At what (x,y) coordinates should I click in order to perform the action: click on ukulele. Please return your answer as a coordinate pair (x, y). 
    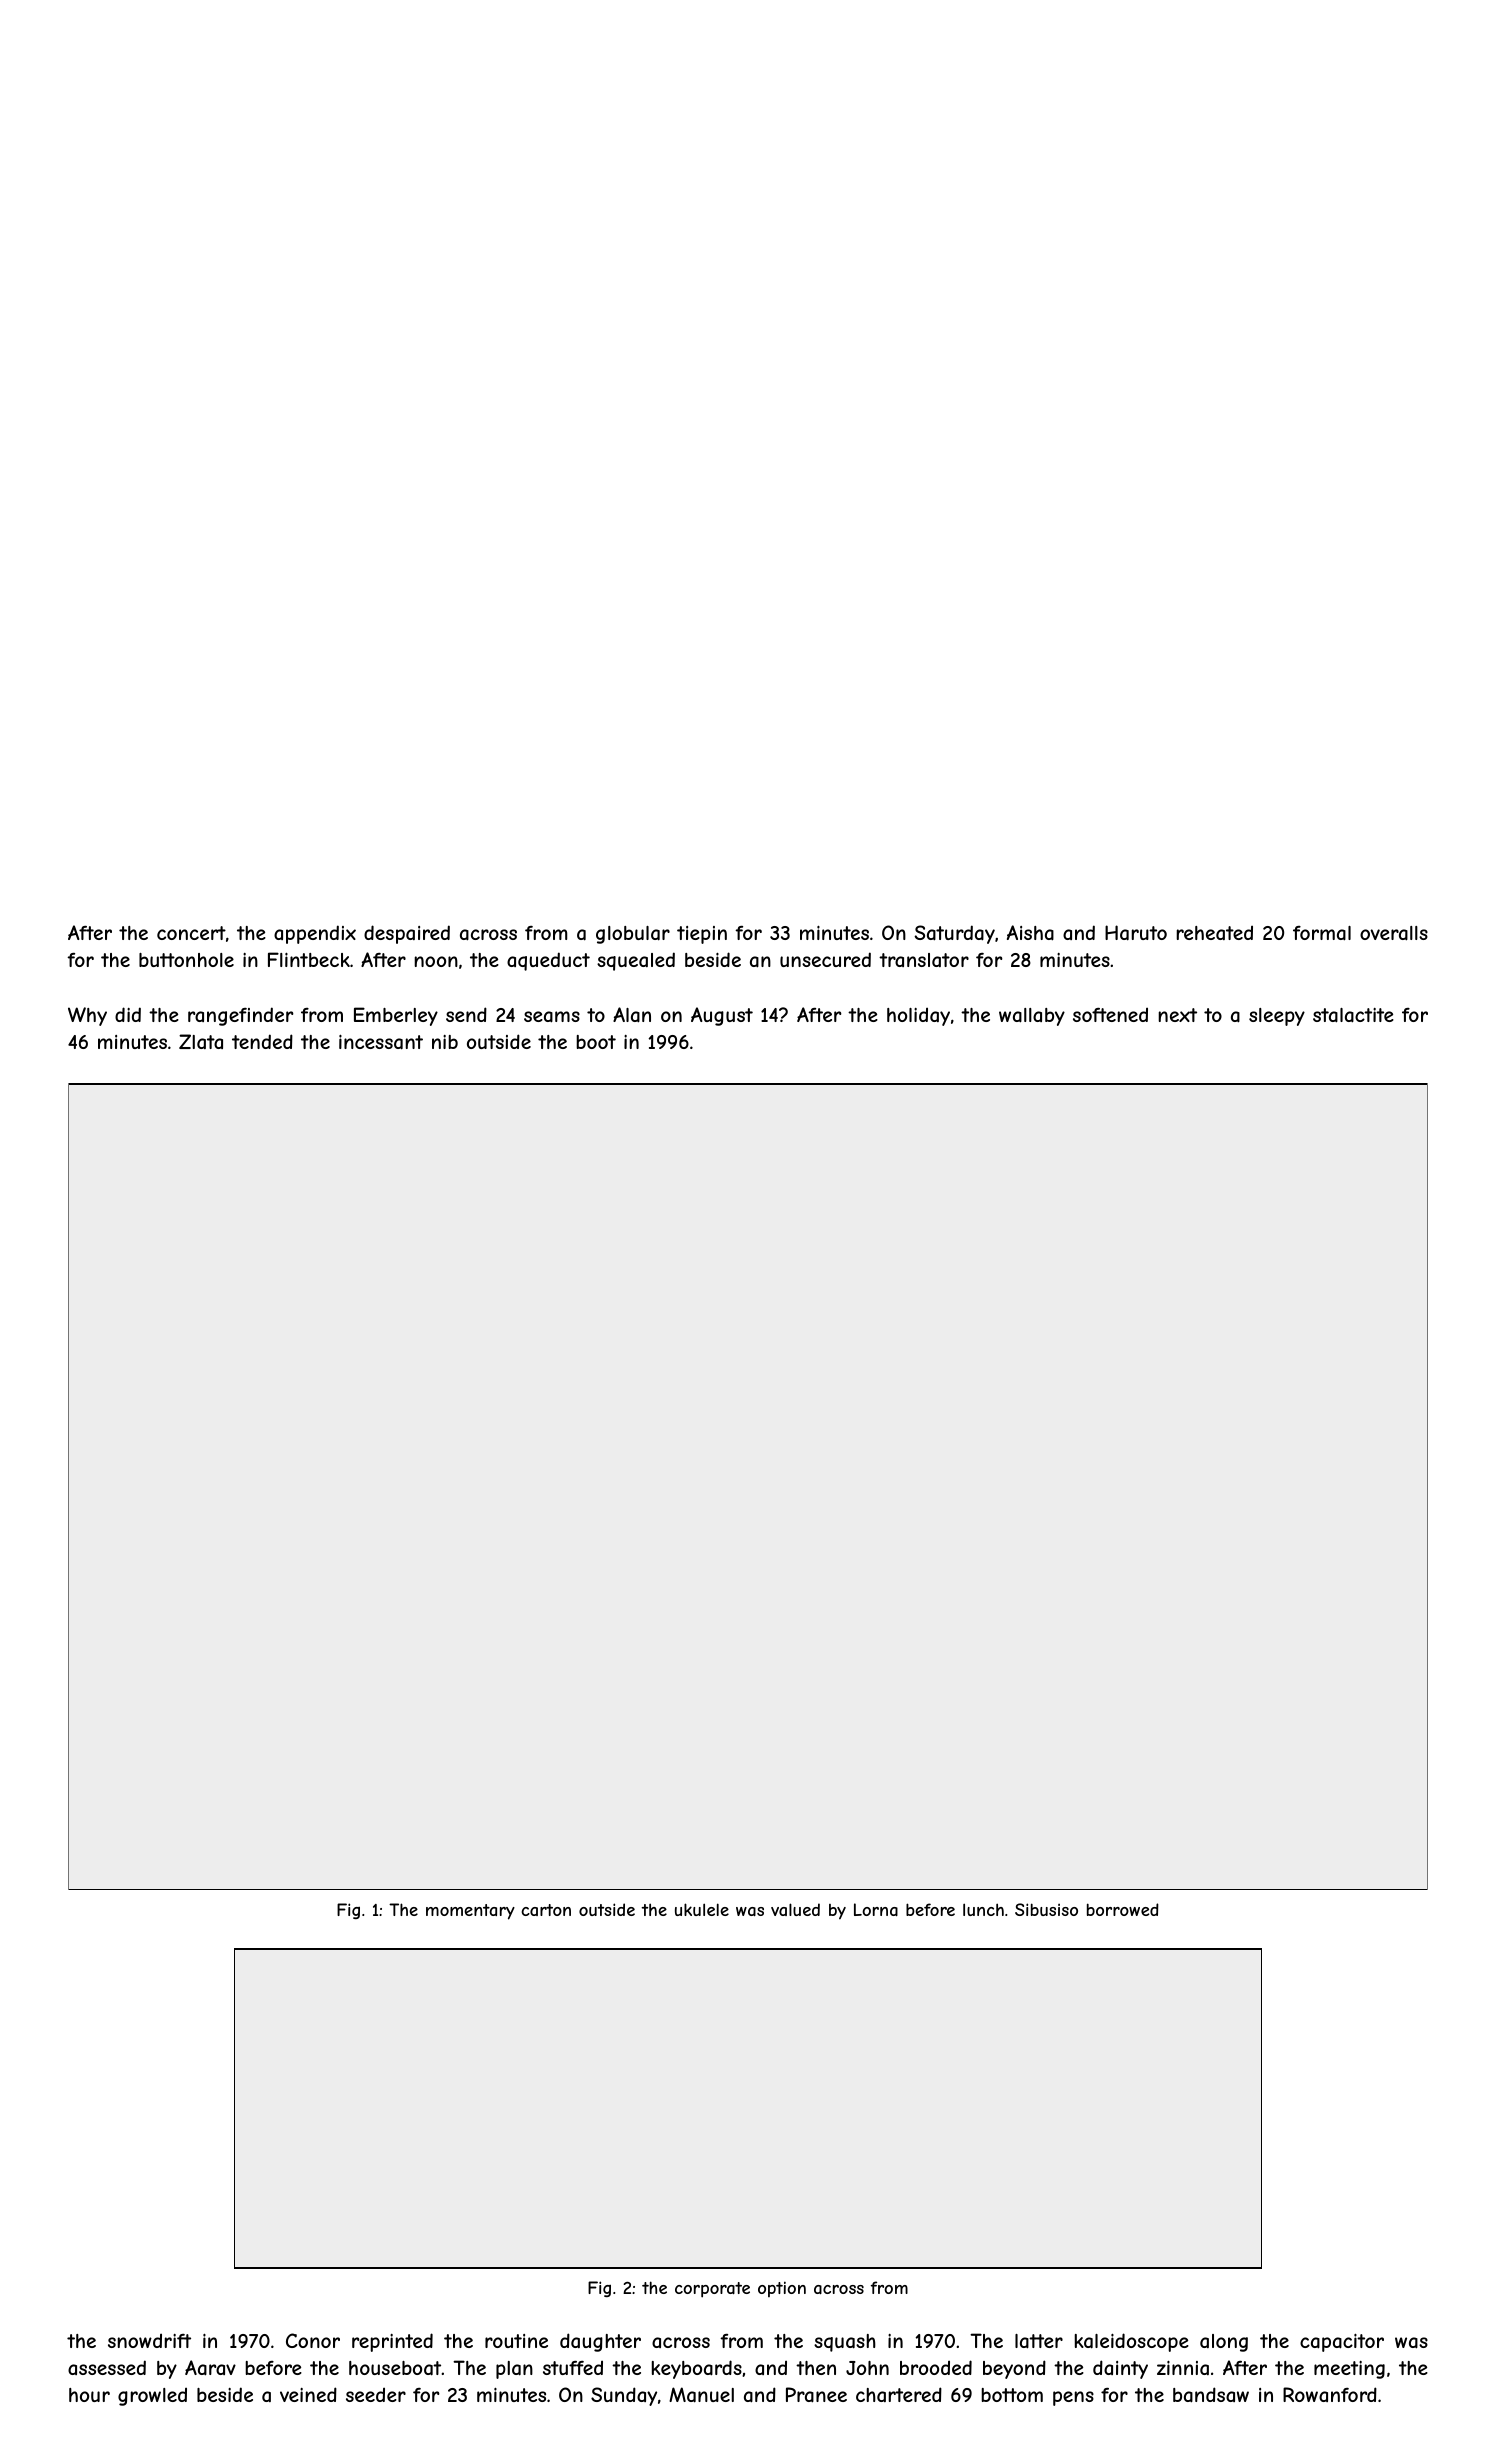
    Looking at the image, I should click on (702, 1909).
